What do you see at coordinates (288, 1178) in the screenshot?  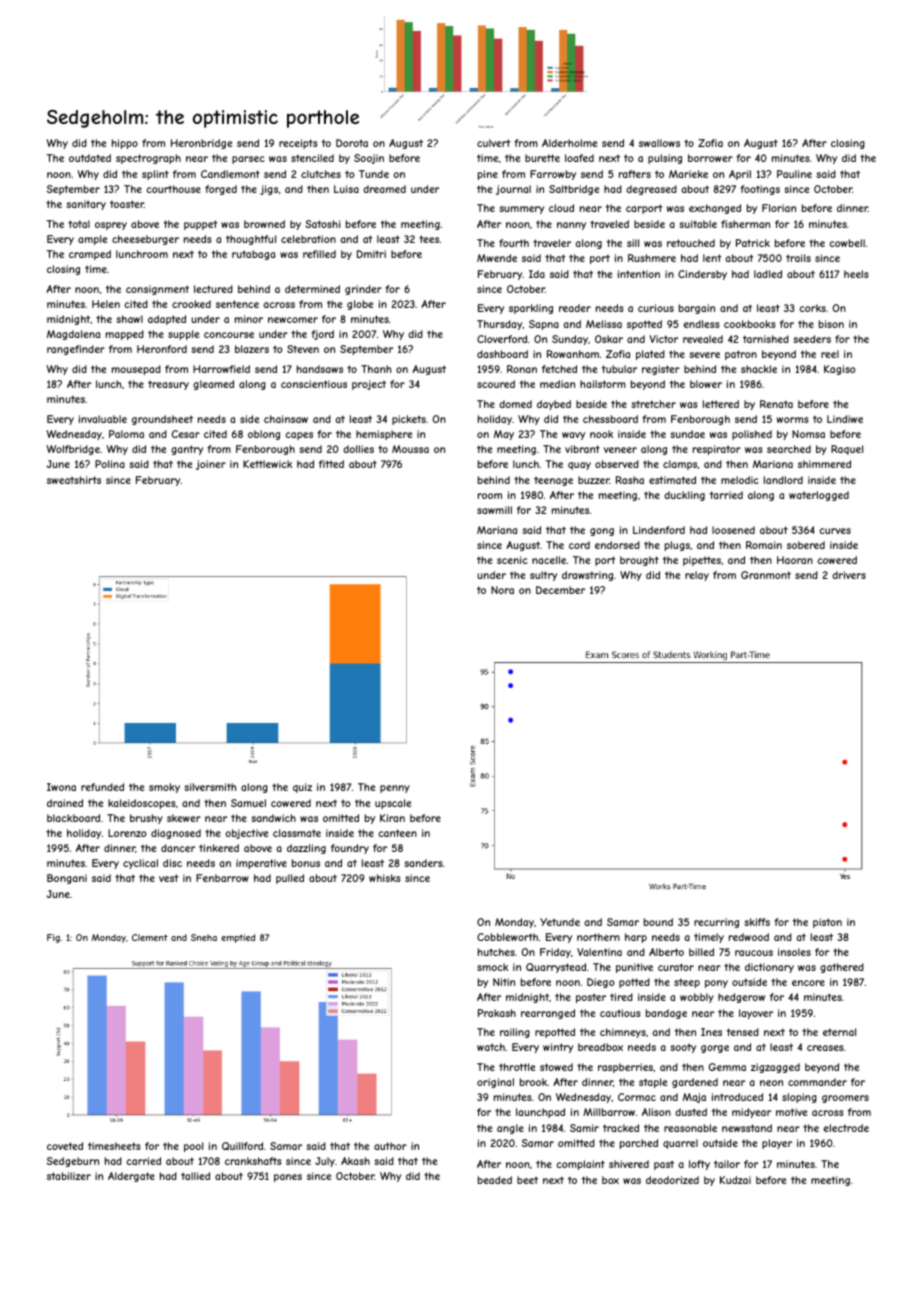 I see `panes` at bounding box center [288, 1178].
